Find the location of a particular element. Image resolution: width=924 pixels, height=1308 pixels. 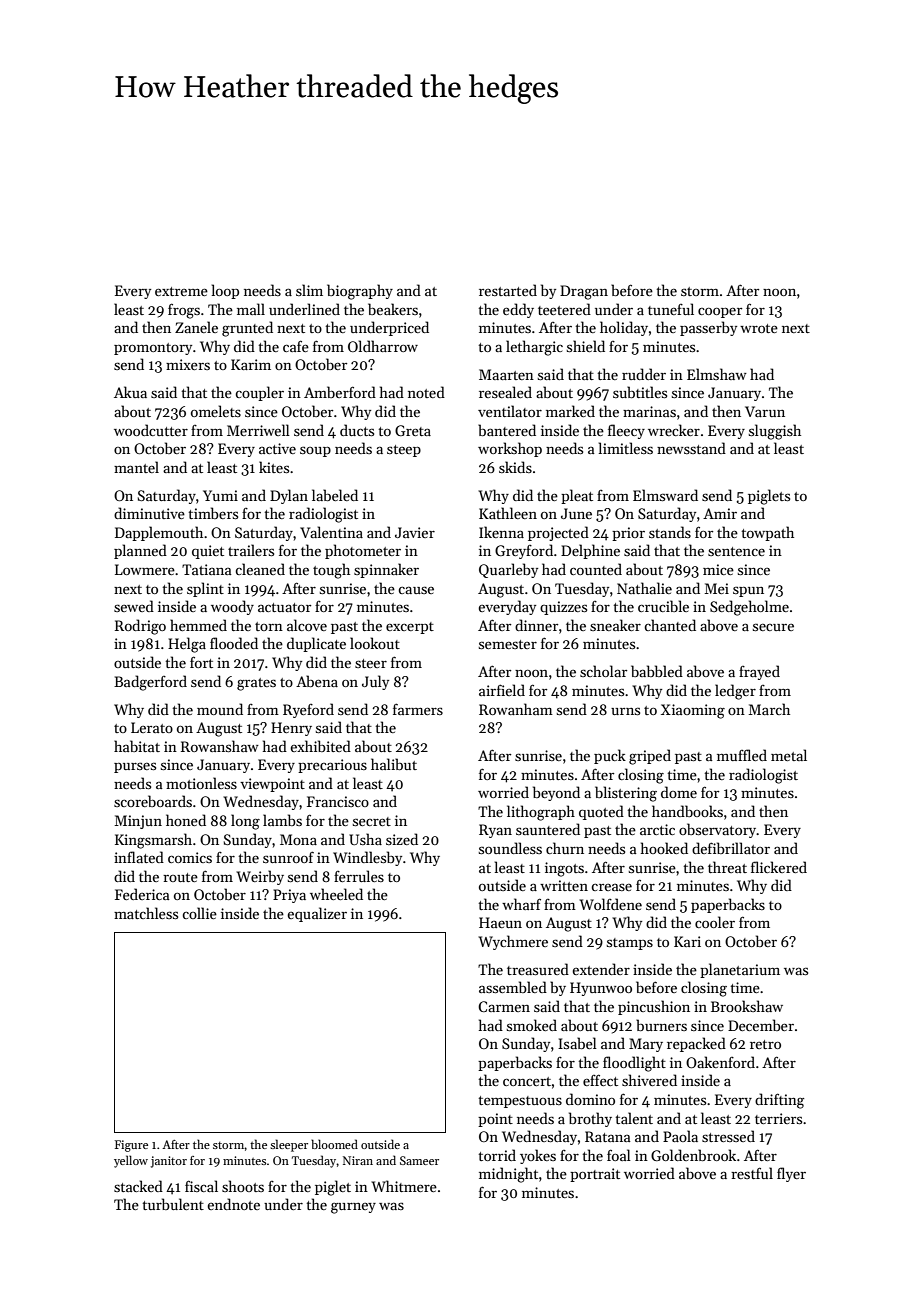

sized is located at coordinates (402, 839).
